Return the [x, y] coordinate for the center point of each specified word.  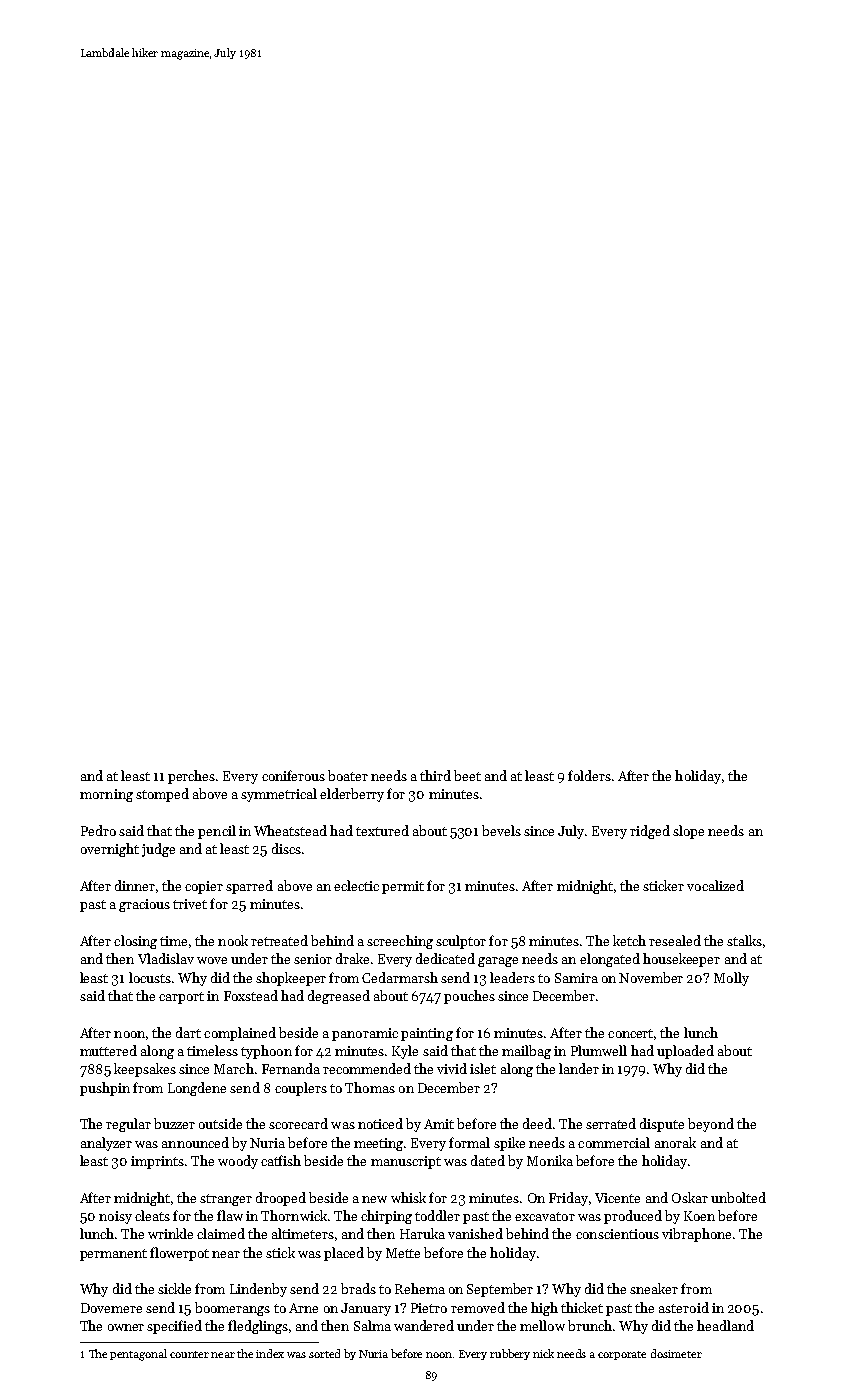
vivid [452, 1068]
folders [589, 775]
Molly [731, 979]
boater [348, 775]
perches [191, 777]
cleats [152, 1215]
